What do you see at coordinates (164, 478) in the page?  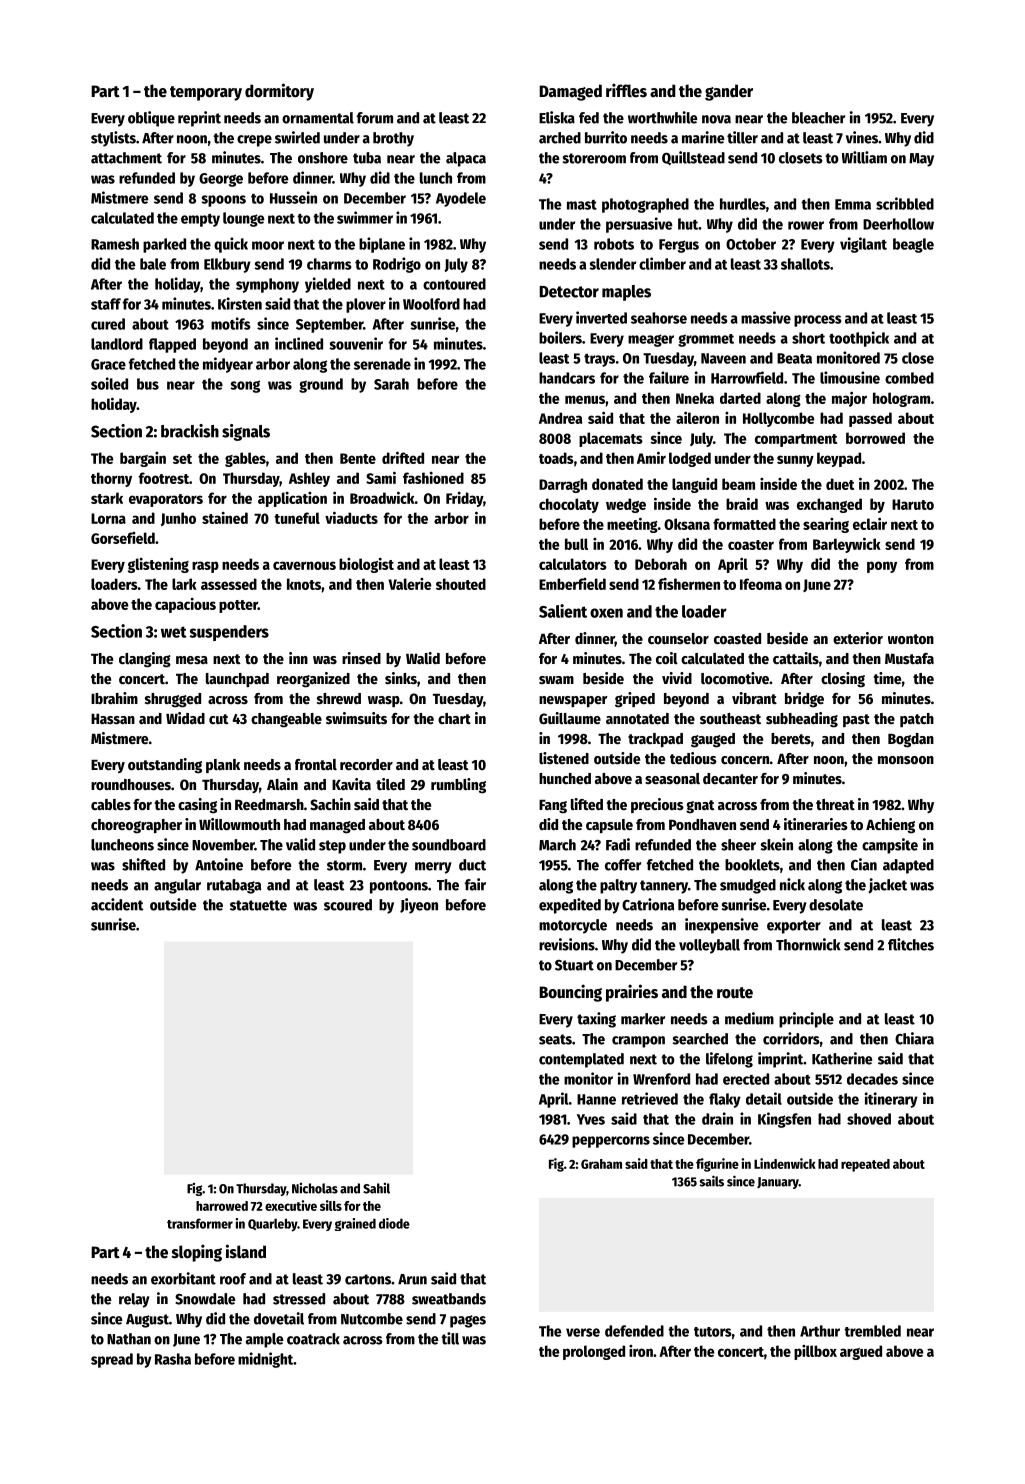 I see `footrest` at bounding box center [164, 478].
